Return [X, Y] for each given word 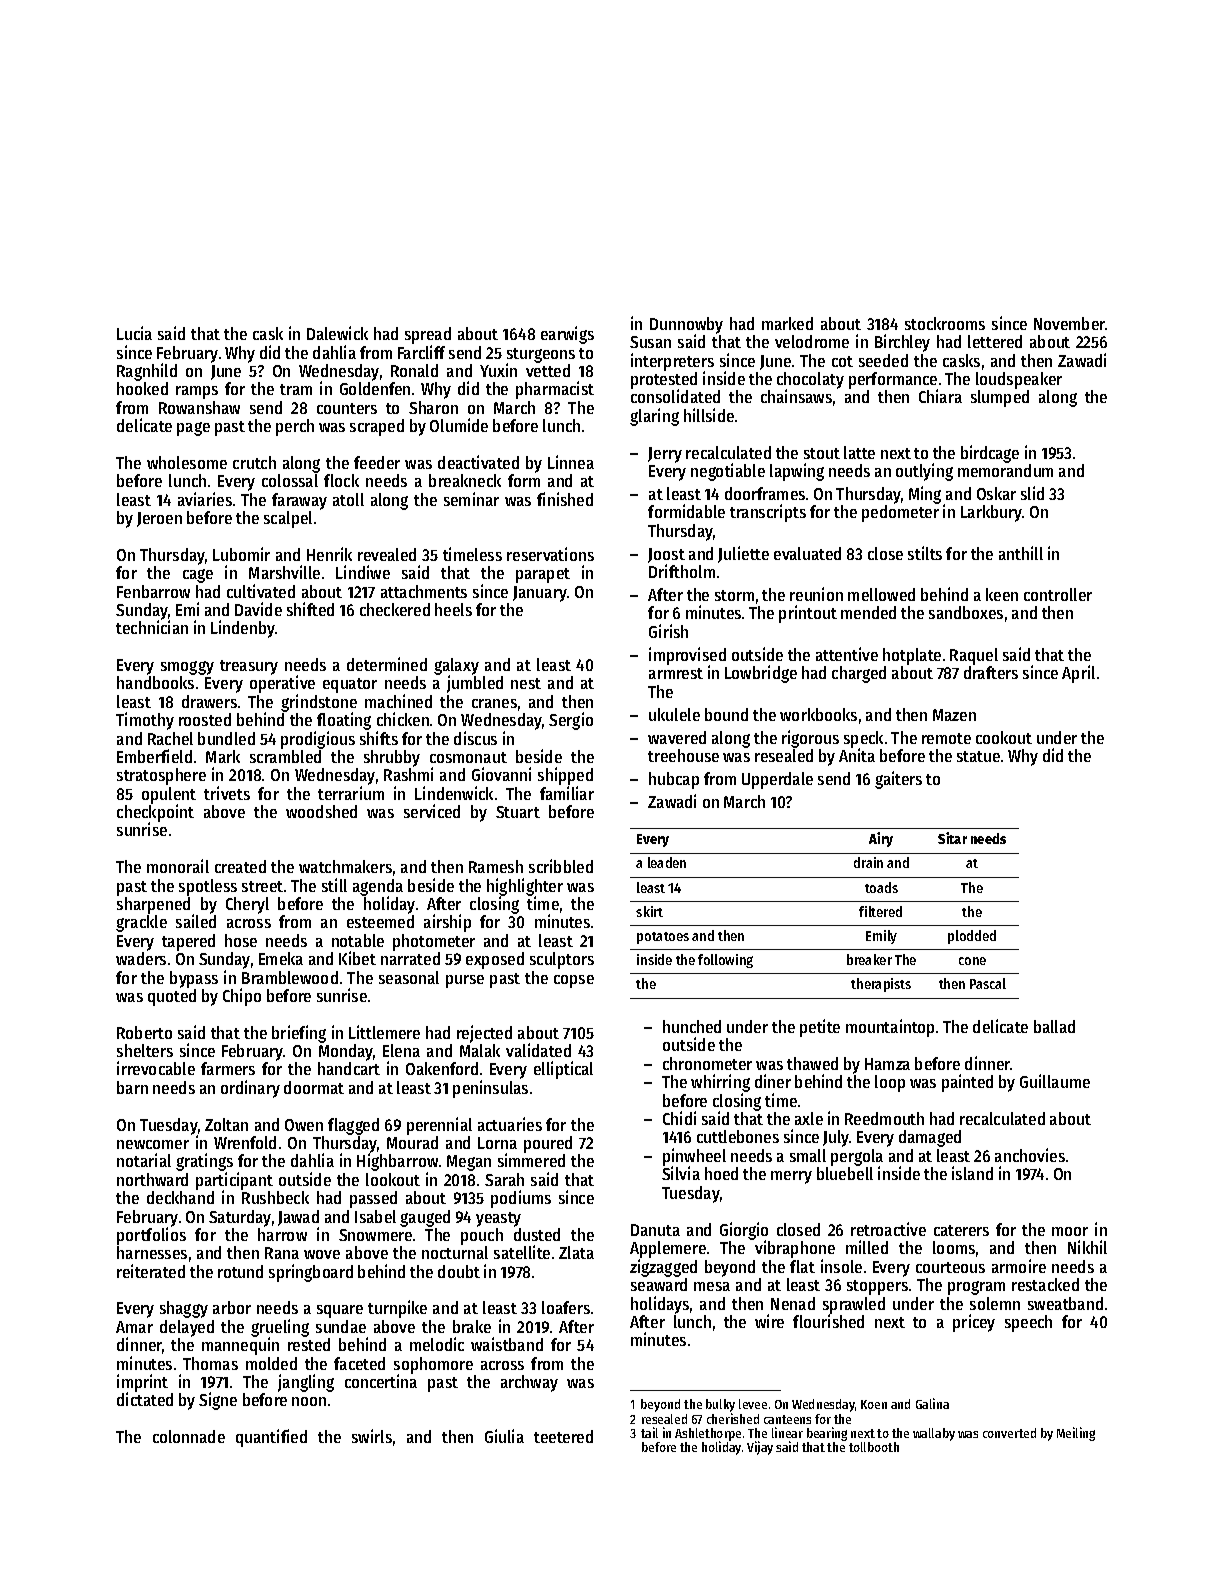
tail [649, 1432]
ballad [1054, 1026]
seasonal [409, 977]
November [1069, 323]
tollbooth [874, 1447]
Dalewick [337, 333]
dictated [145, 1399]
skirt [649, 911]
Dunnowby [686, 326]
